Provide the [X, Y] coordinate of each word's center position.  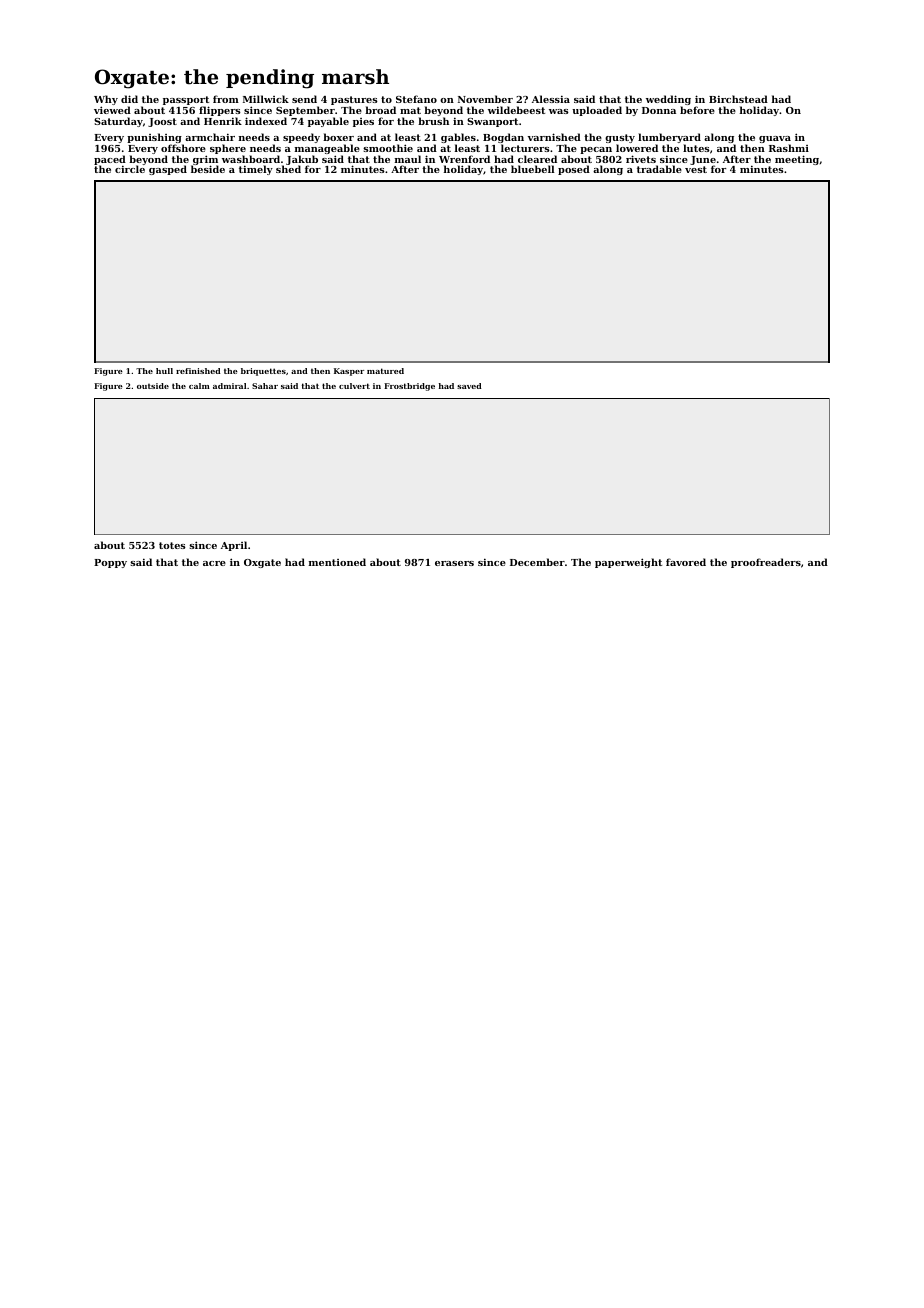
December [537, 562]
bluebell [533, 169]
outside [153, 386]
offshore [183, 148]
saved [469, 386]
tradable [659, 169]
